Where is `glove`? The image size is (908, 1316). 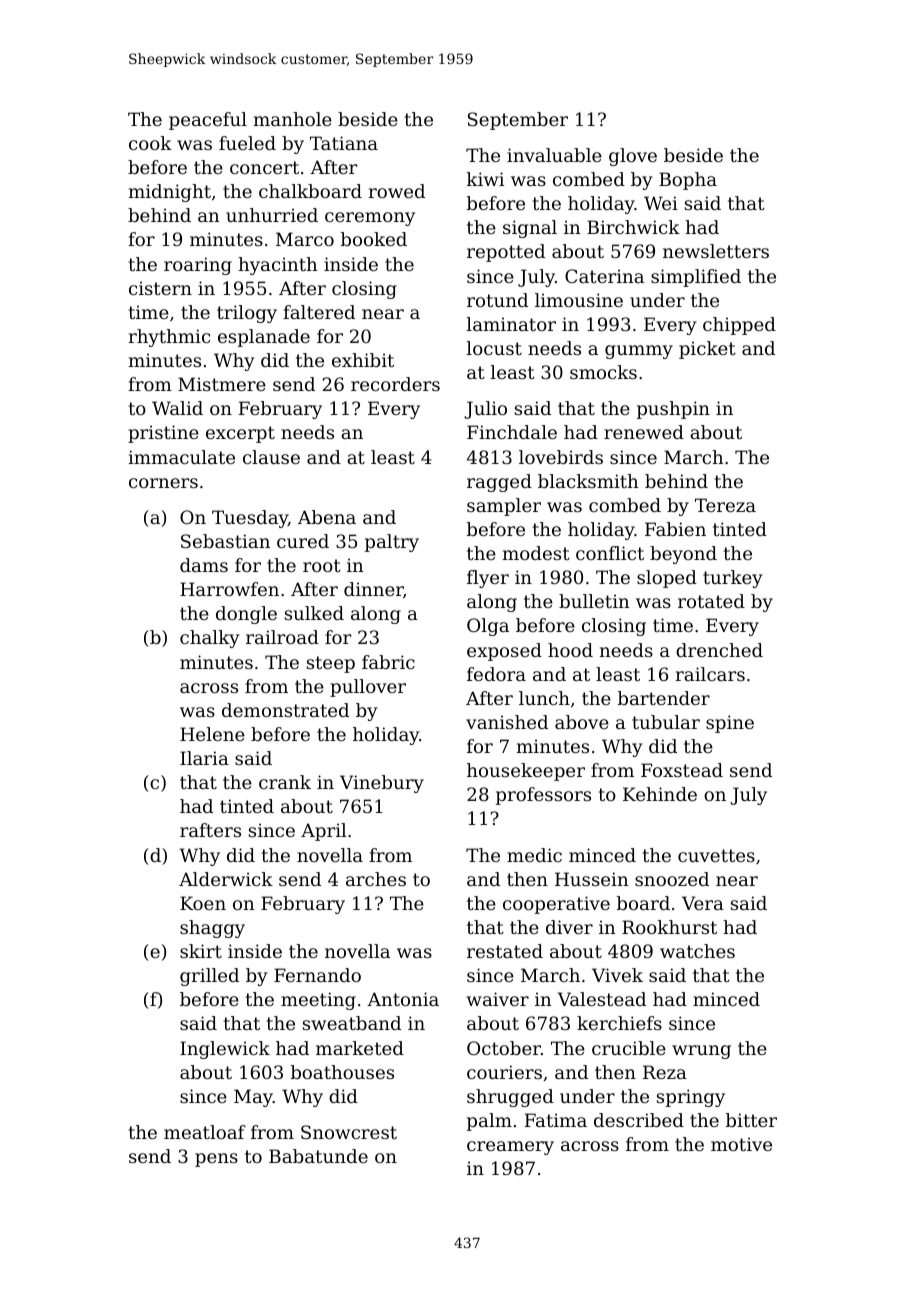
glove is located at coordinates (633, 157).
